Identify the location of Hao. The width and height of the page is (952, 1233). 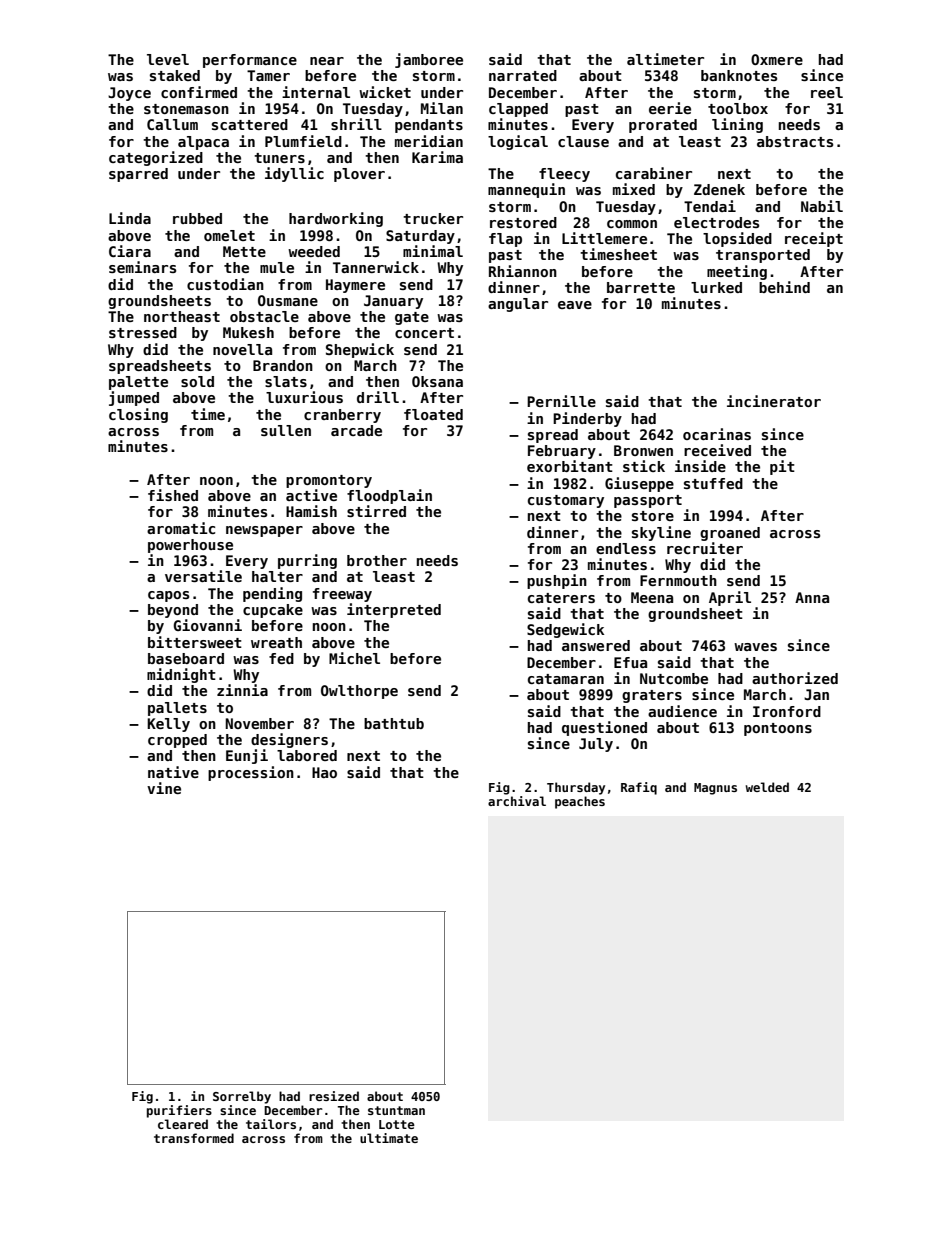
(324, 772).
